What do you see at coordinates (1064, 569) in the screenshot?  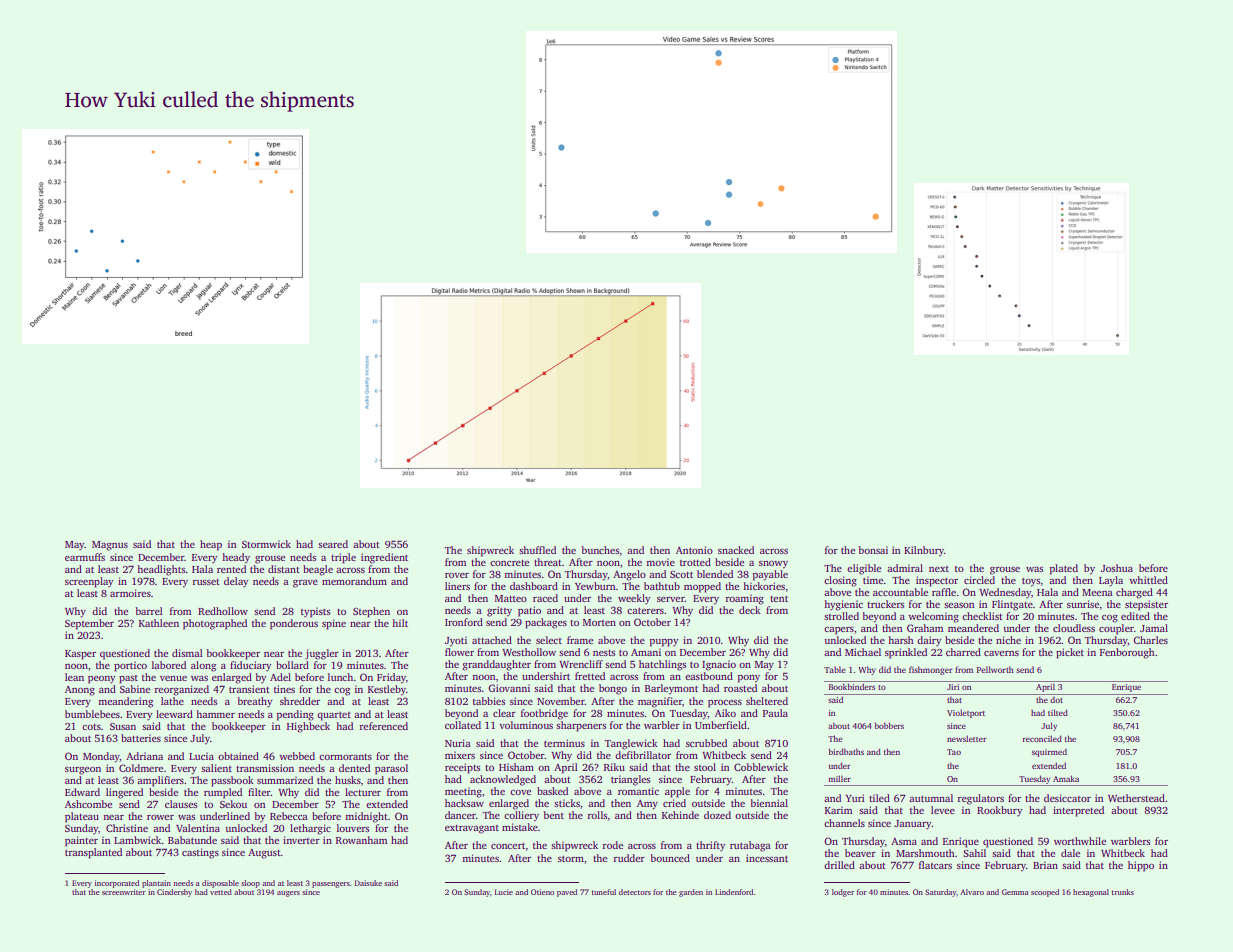 I see `plated` at bounding box center [1064, 569].
